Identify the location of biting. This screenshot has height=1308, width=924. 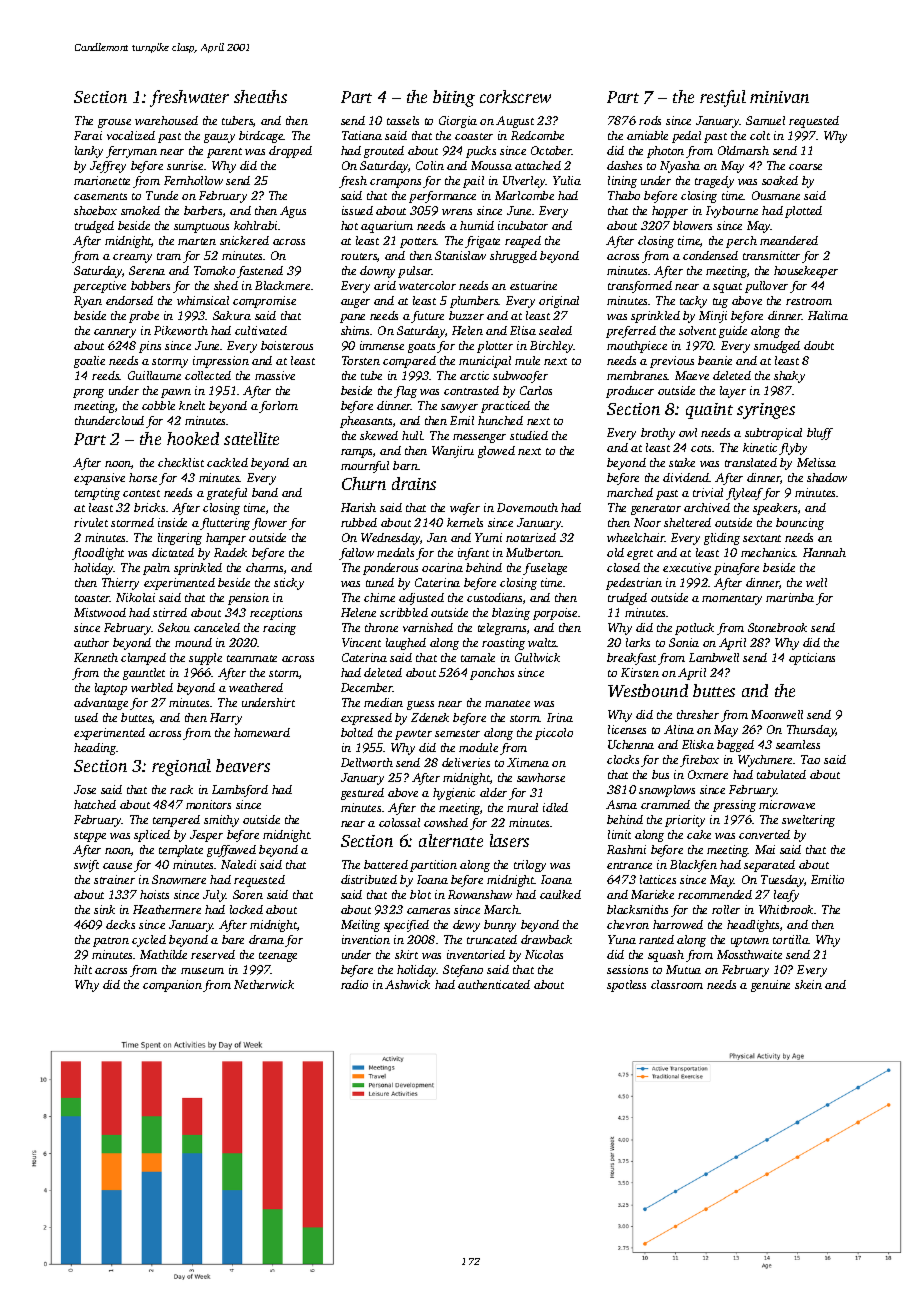
(454, 98).
